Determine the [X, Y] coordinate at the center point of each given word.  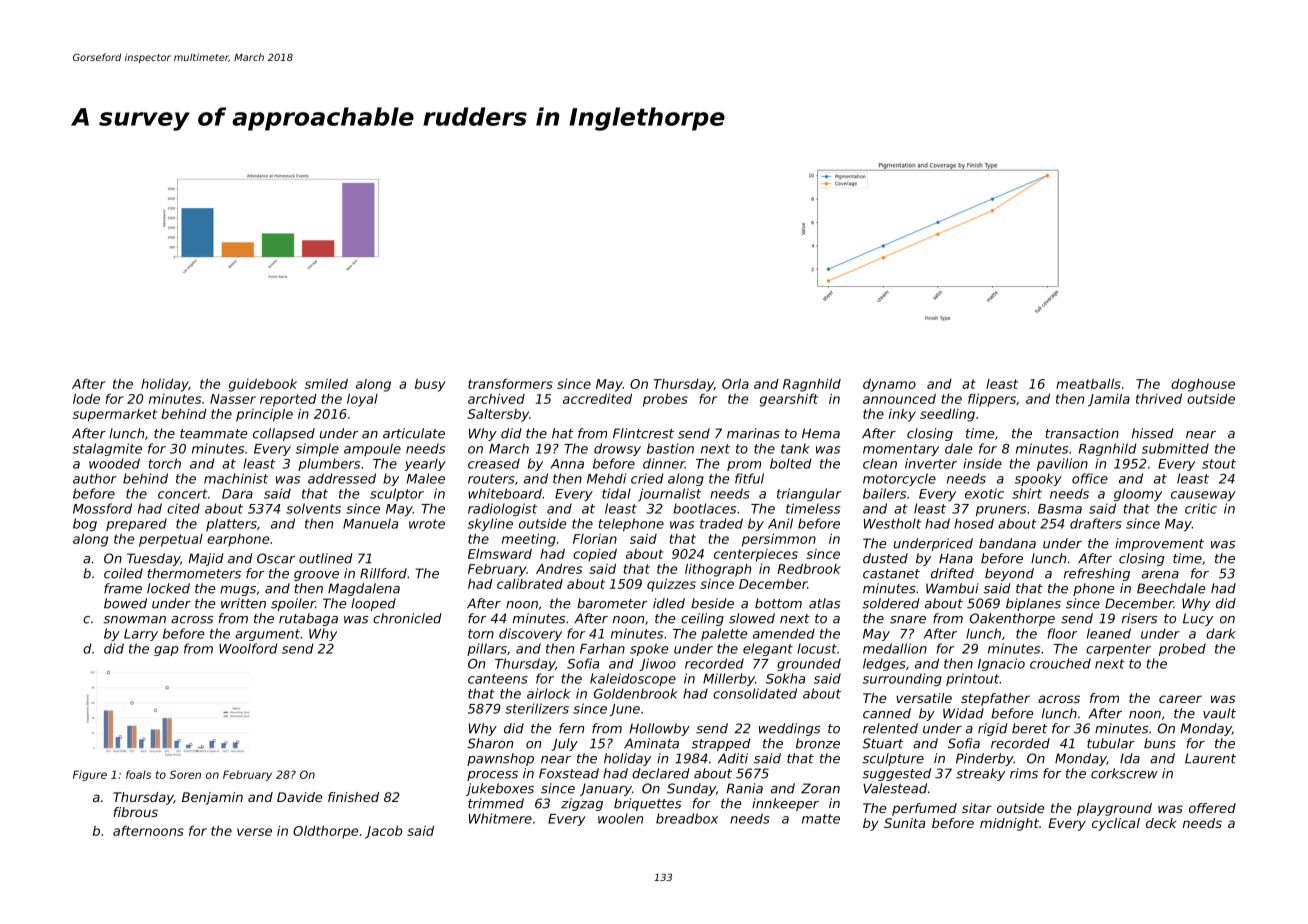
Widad [963, 713]
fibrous [135, 812]
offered [1212, 808]
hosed [974, 523]
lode [86, 398]
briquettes [647, 804]
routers [491, 479]
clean [880, 463]
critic [1201, 508]
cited [183, 508]
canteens [498, 679]
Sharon [490, 743]
